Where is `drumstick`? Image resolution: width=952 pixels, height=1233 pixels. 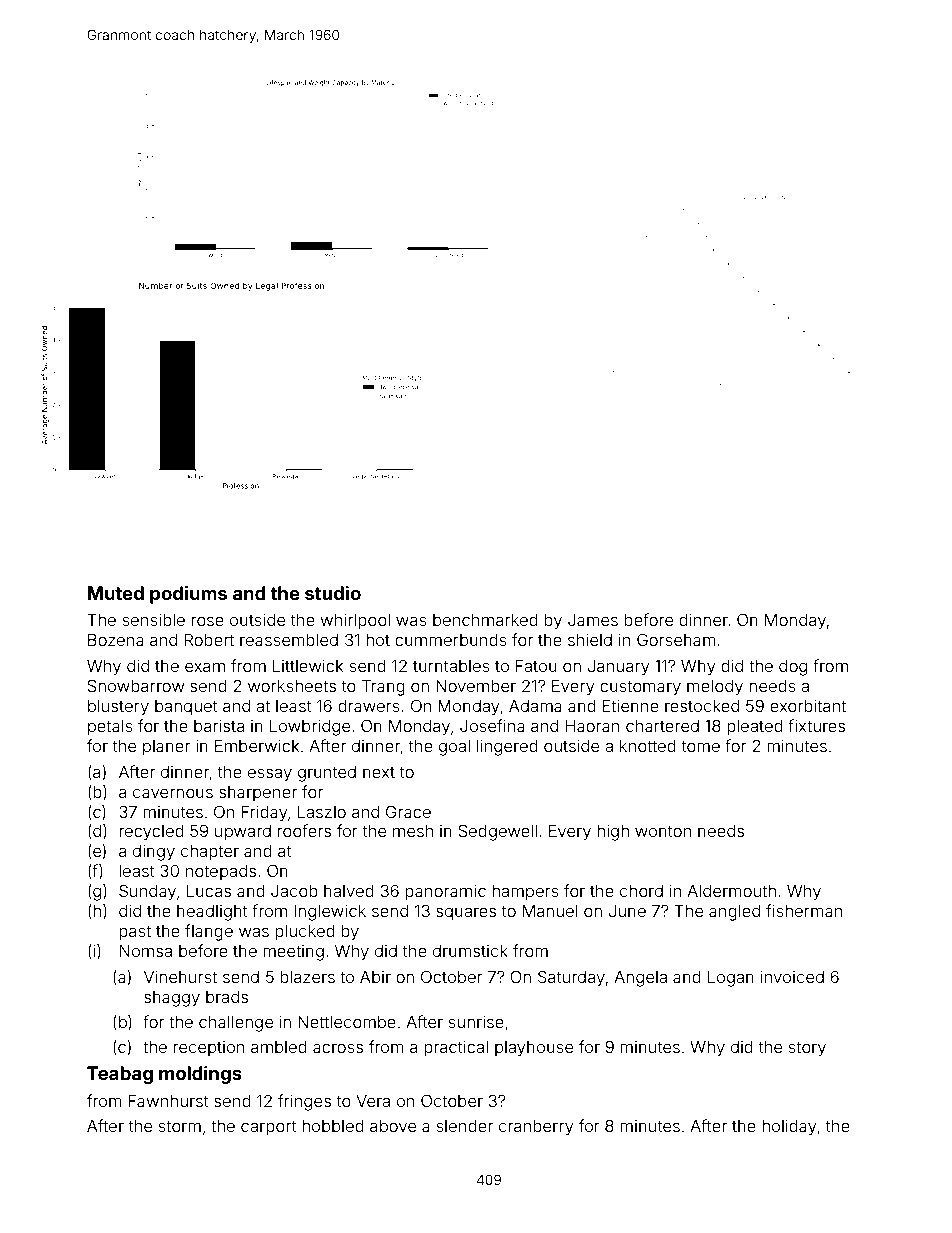
drumstick is located at coordinates (470, 951).
